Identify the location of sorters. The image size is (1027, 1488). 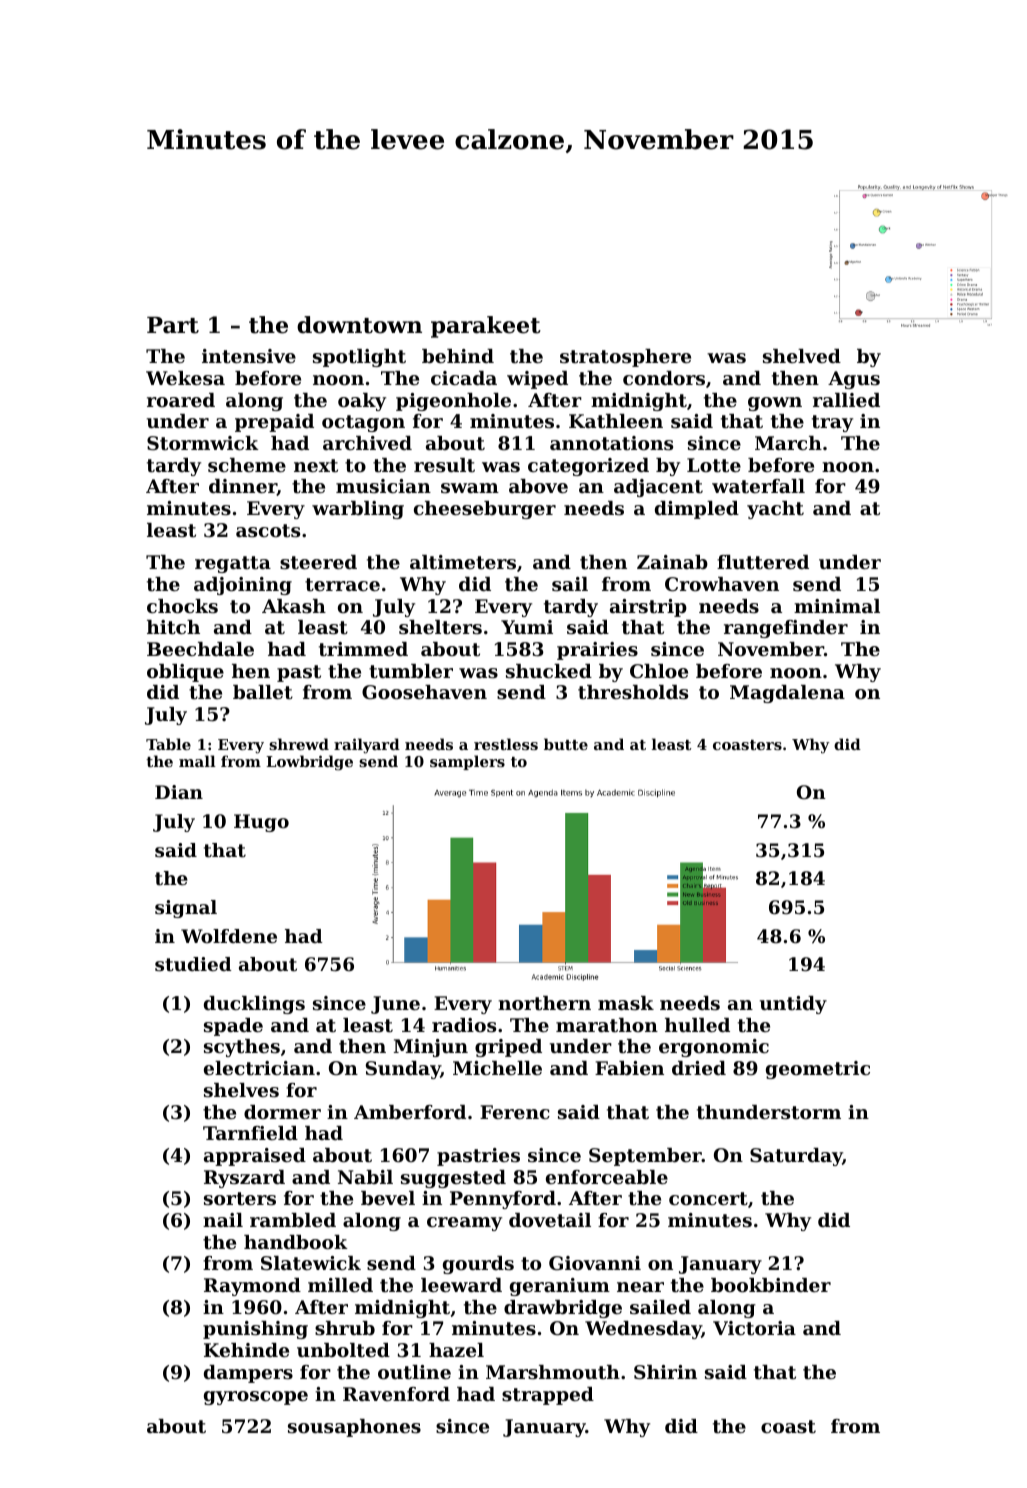
(240, 1199).
